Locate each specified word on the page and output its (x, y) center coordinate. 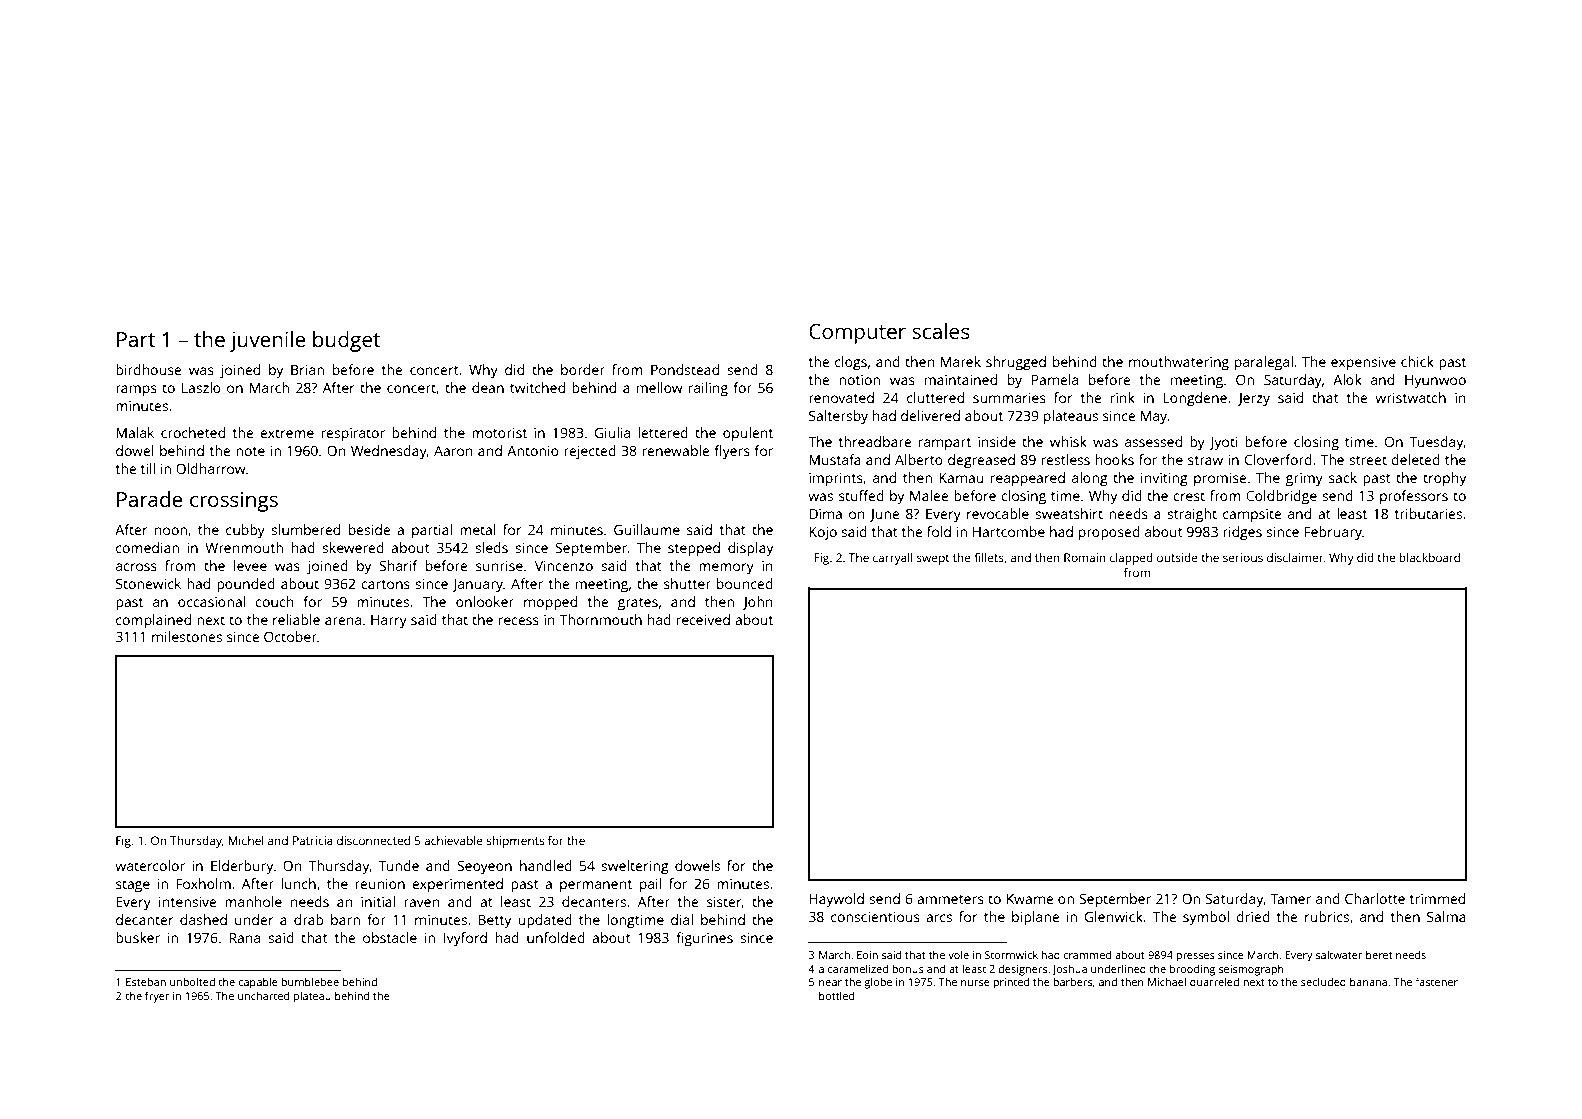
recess (519, 621)
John (758, 603)
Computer (857, 334)
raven (422, 903)
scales (941, 331)
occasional (211, 601)
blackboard (1429, 557)
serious (1243, 557)
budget (346, 341)
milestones (187, 636)
